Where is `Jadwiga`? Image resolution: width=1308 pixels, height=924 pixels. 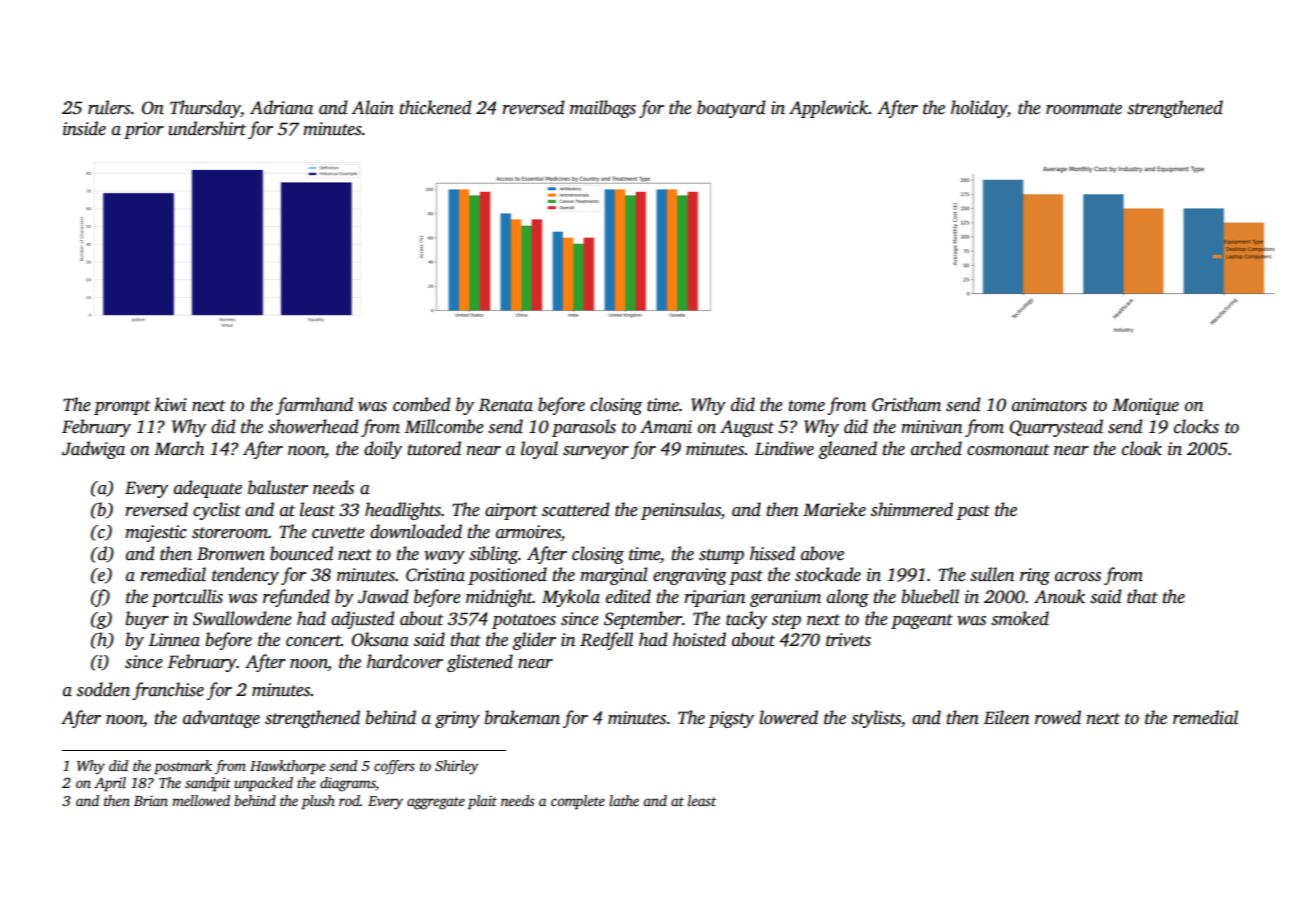 Jadwiga is located at coordinates (93, 450).
